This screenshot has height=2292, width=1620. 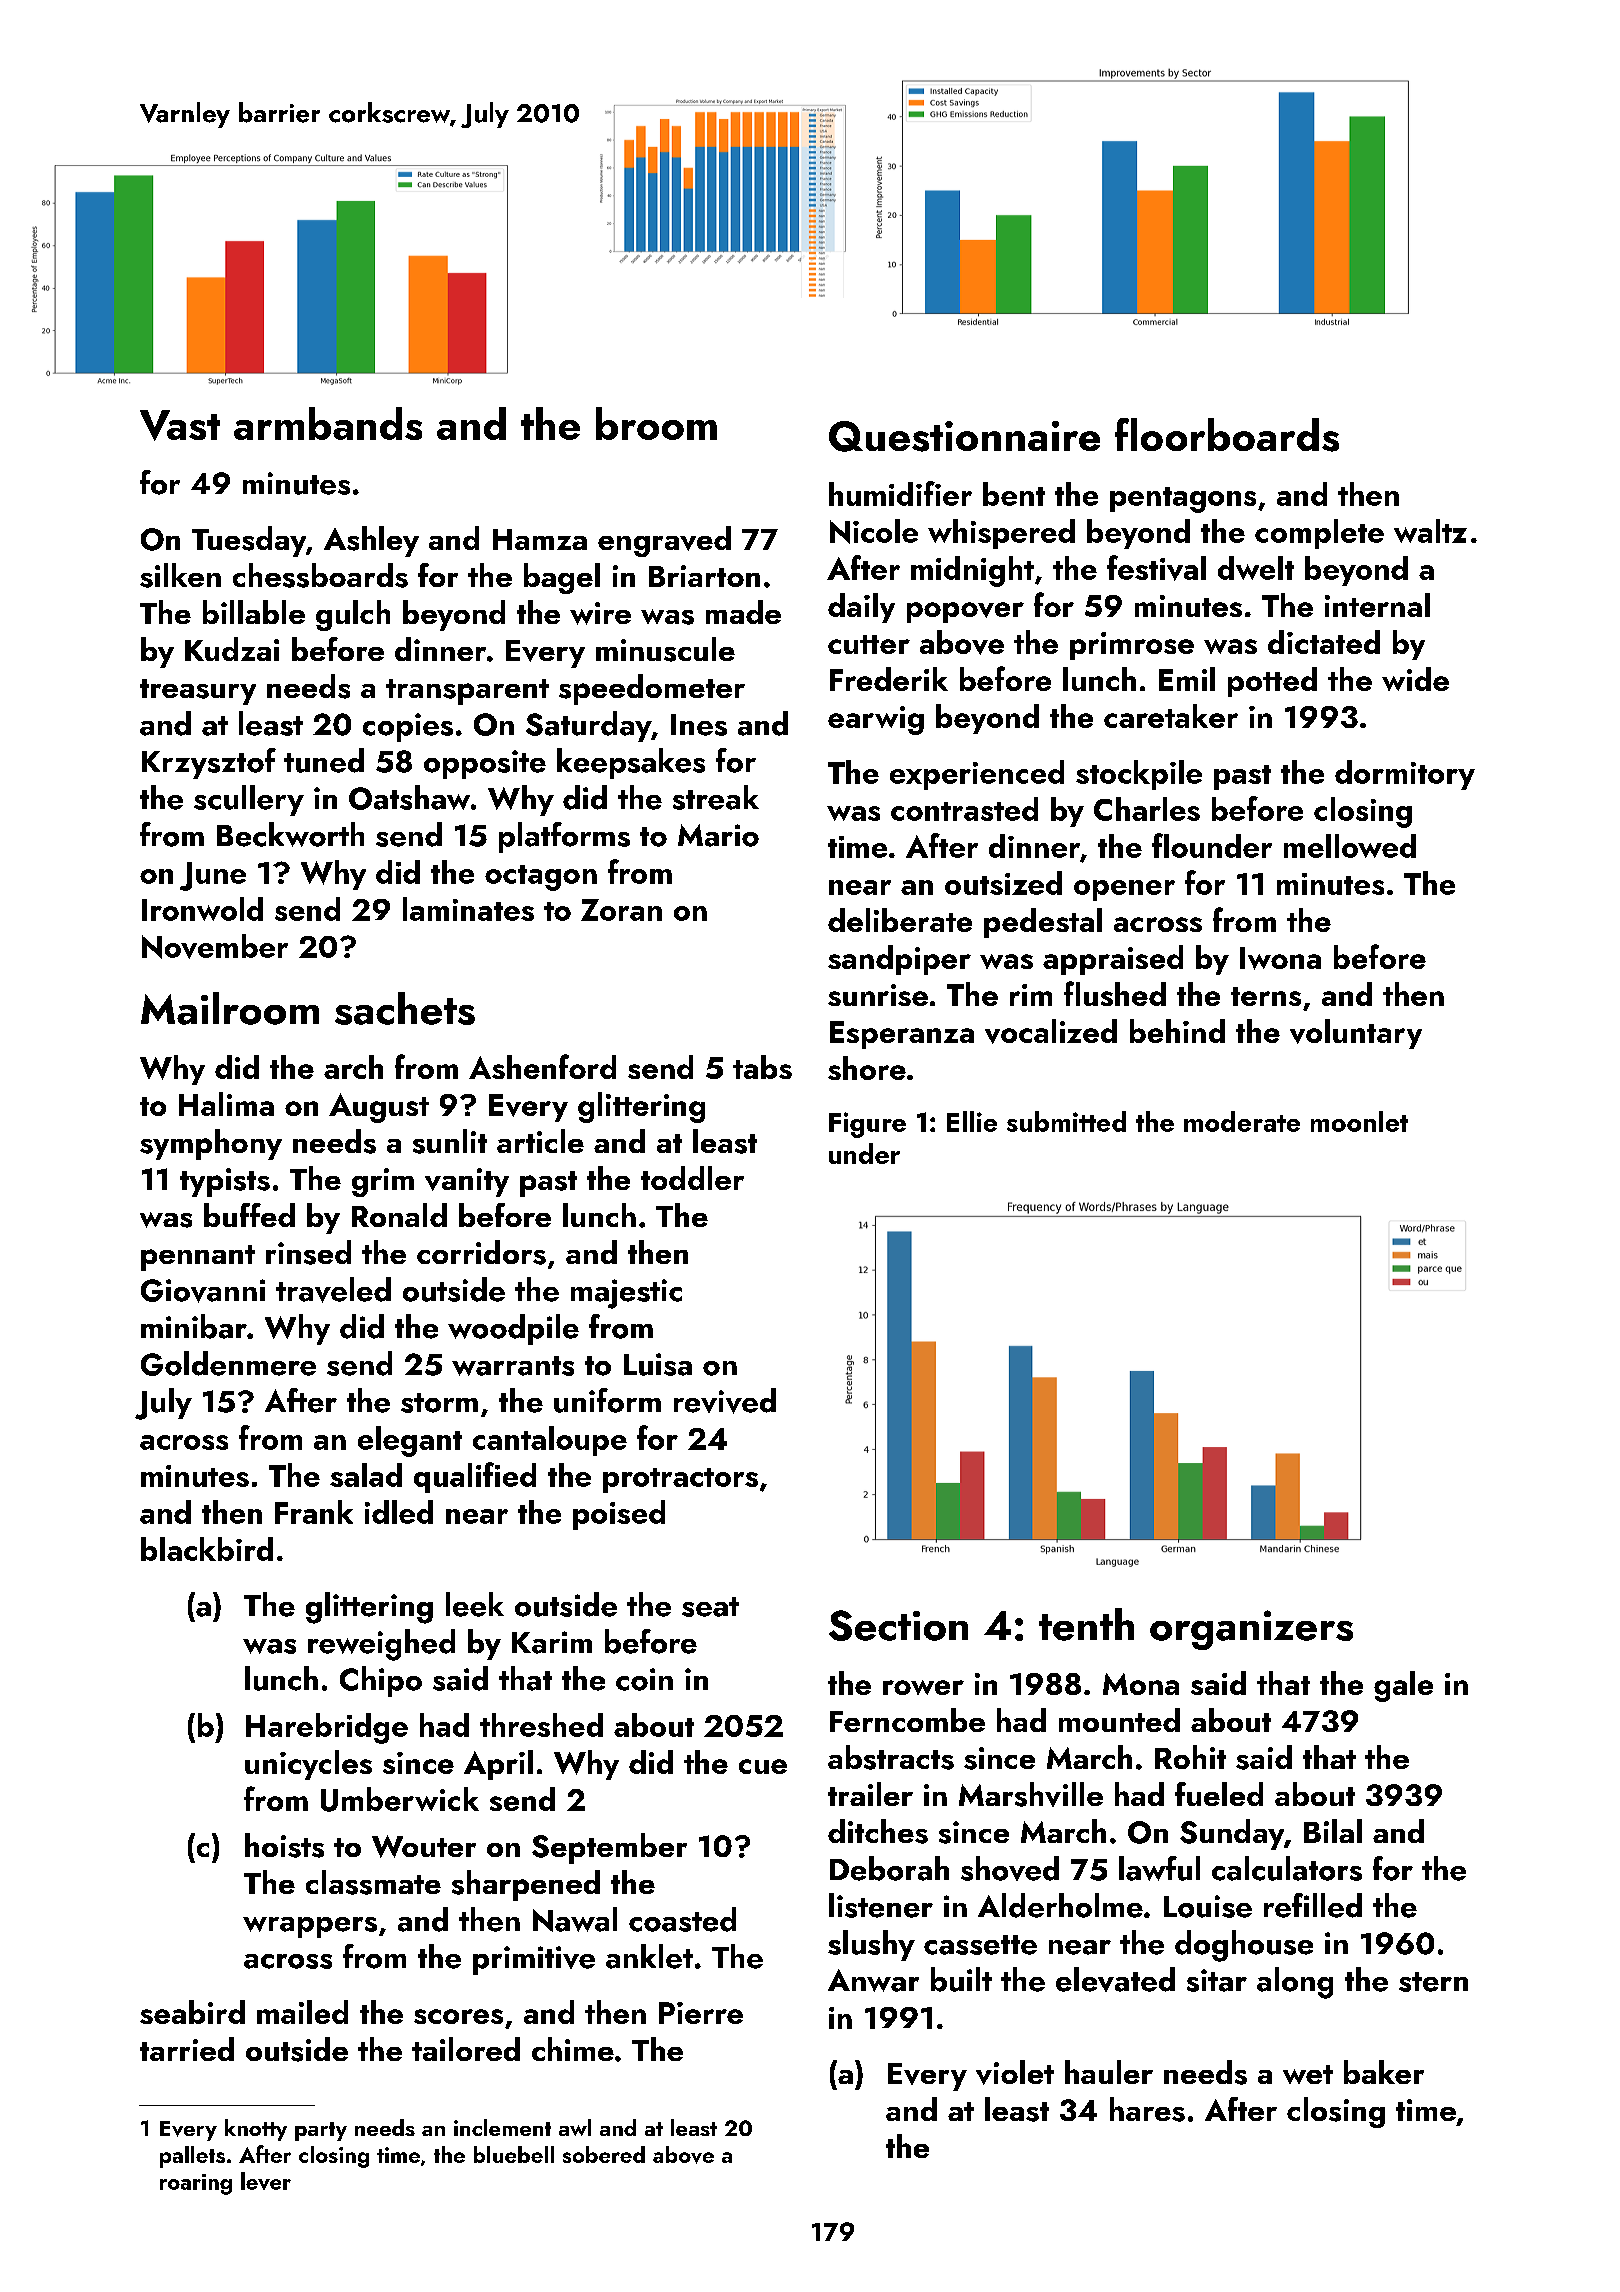 I want to click on Goldenmere, so click(x=228, y=1363).
